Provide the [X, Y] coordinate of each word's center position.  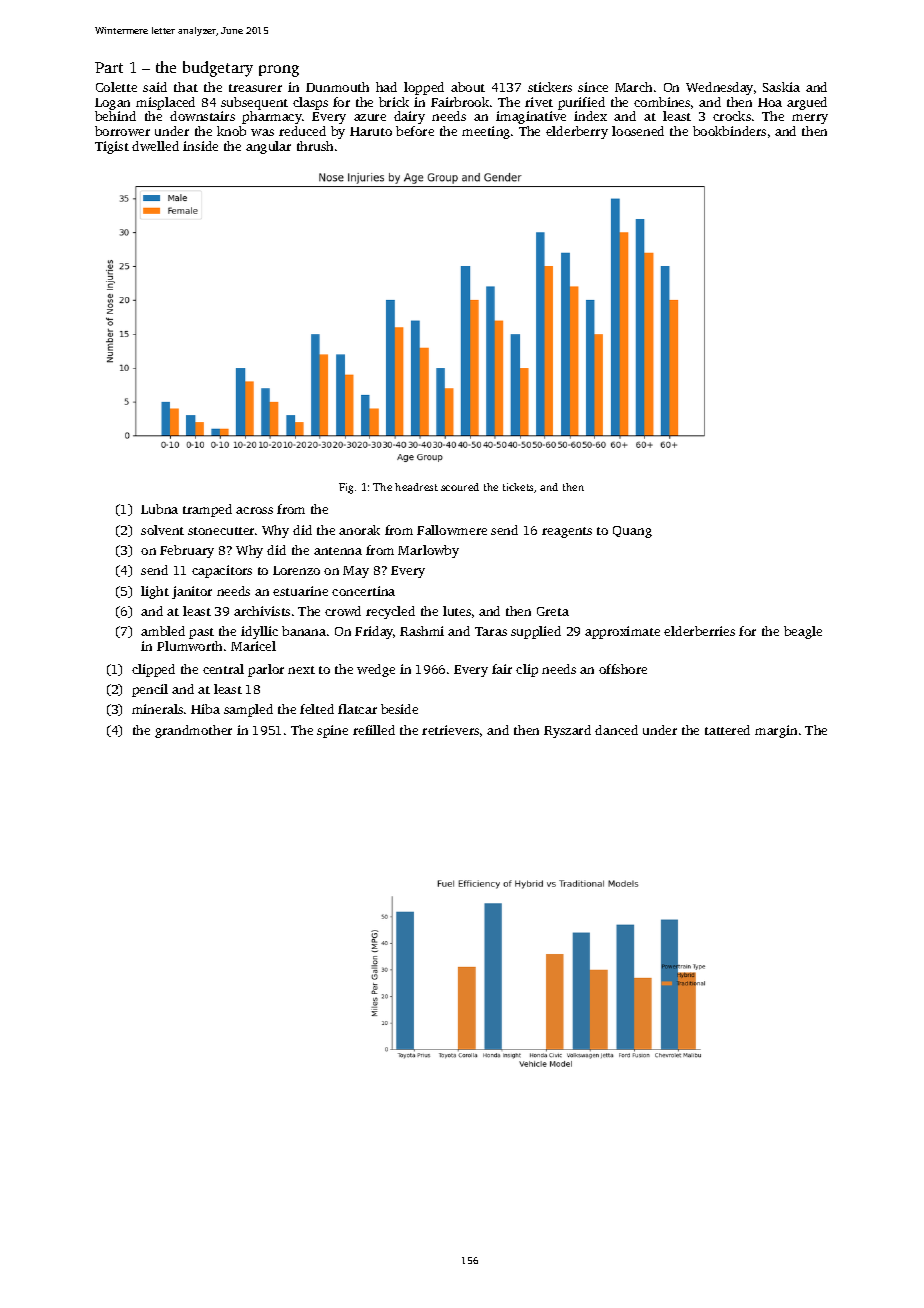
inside [200, 146]
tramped [207, 510]
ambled [163, 631]
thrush [315, 146]
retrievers [450, 730]
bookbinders [729, 131]
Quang [632, 532]
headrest [416, 487]
